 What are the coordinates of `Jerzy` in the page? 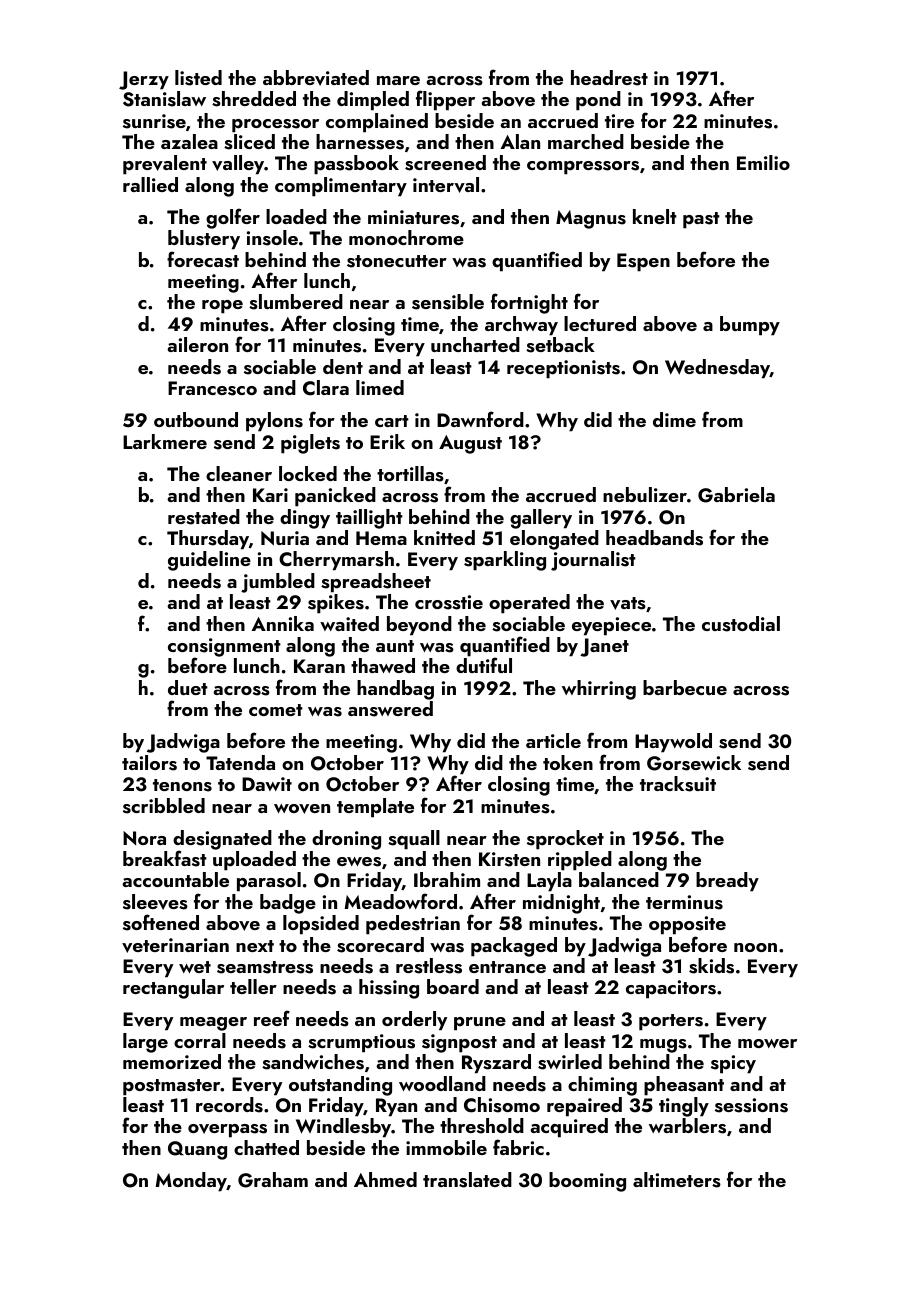 It's located at (144, 80).
